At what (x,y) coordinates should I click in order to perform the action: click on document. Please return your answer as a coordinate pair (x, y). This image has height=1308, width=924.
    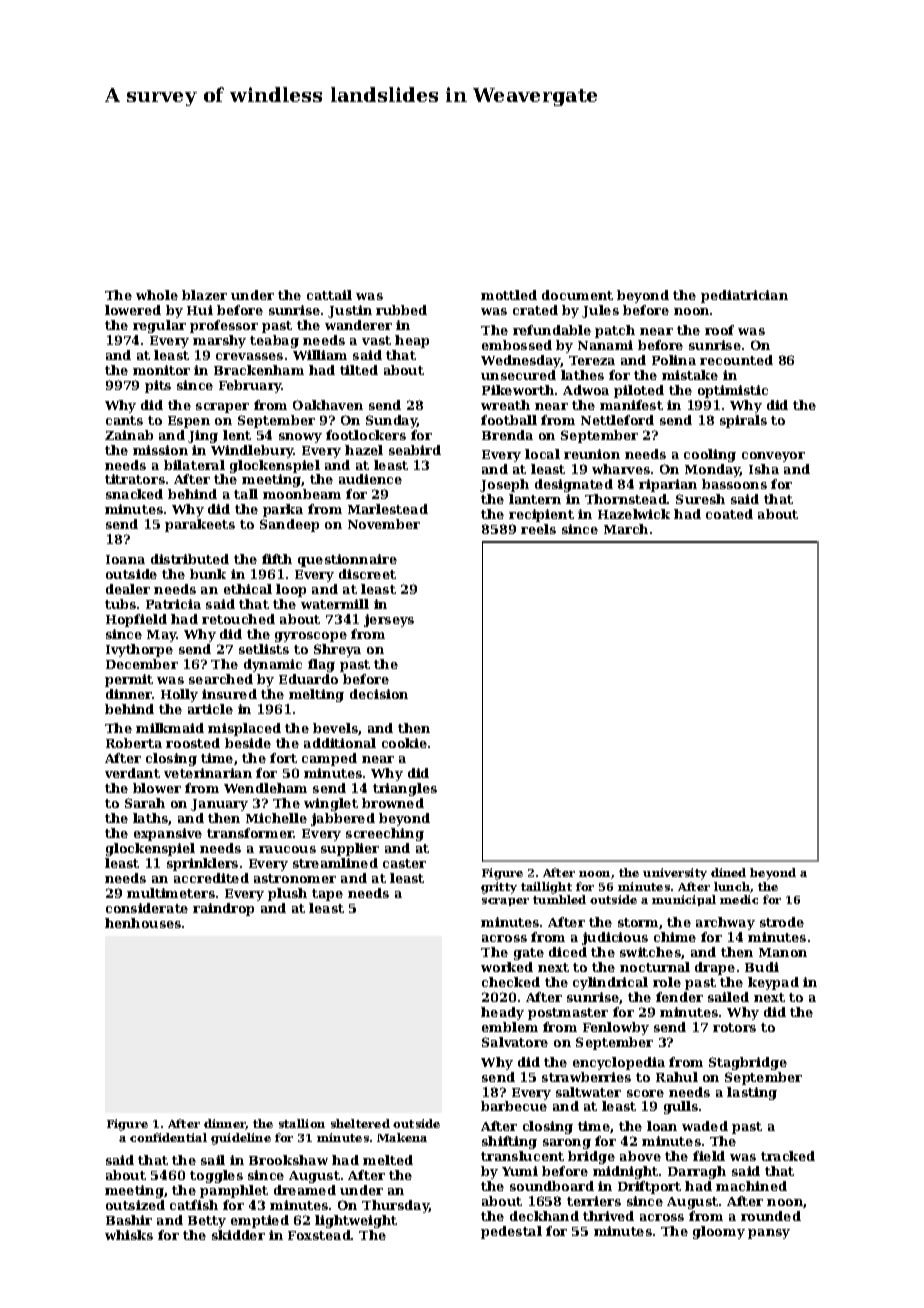
    Looking at the image, I should click on (577, 295).
